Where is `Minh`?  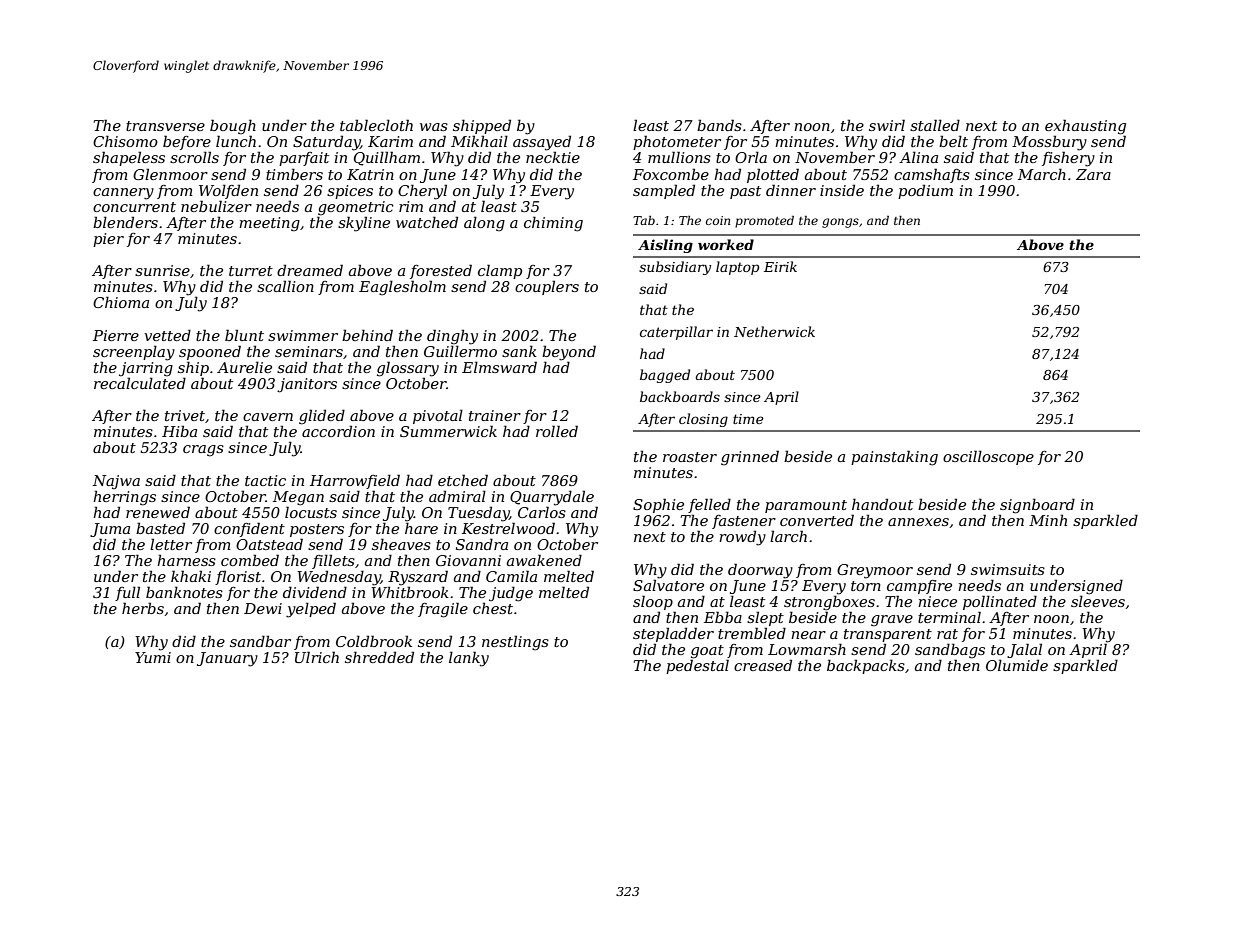
Minh is located at coordinates (1048, 520).
